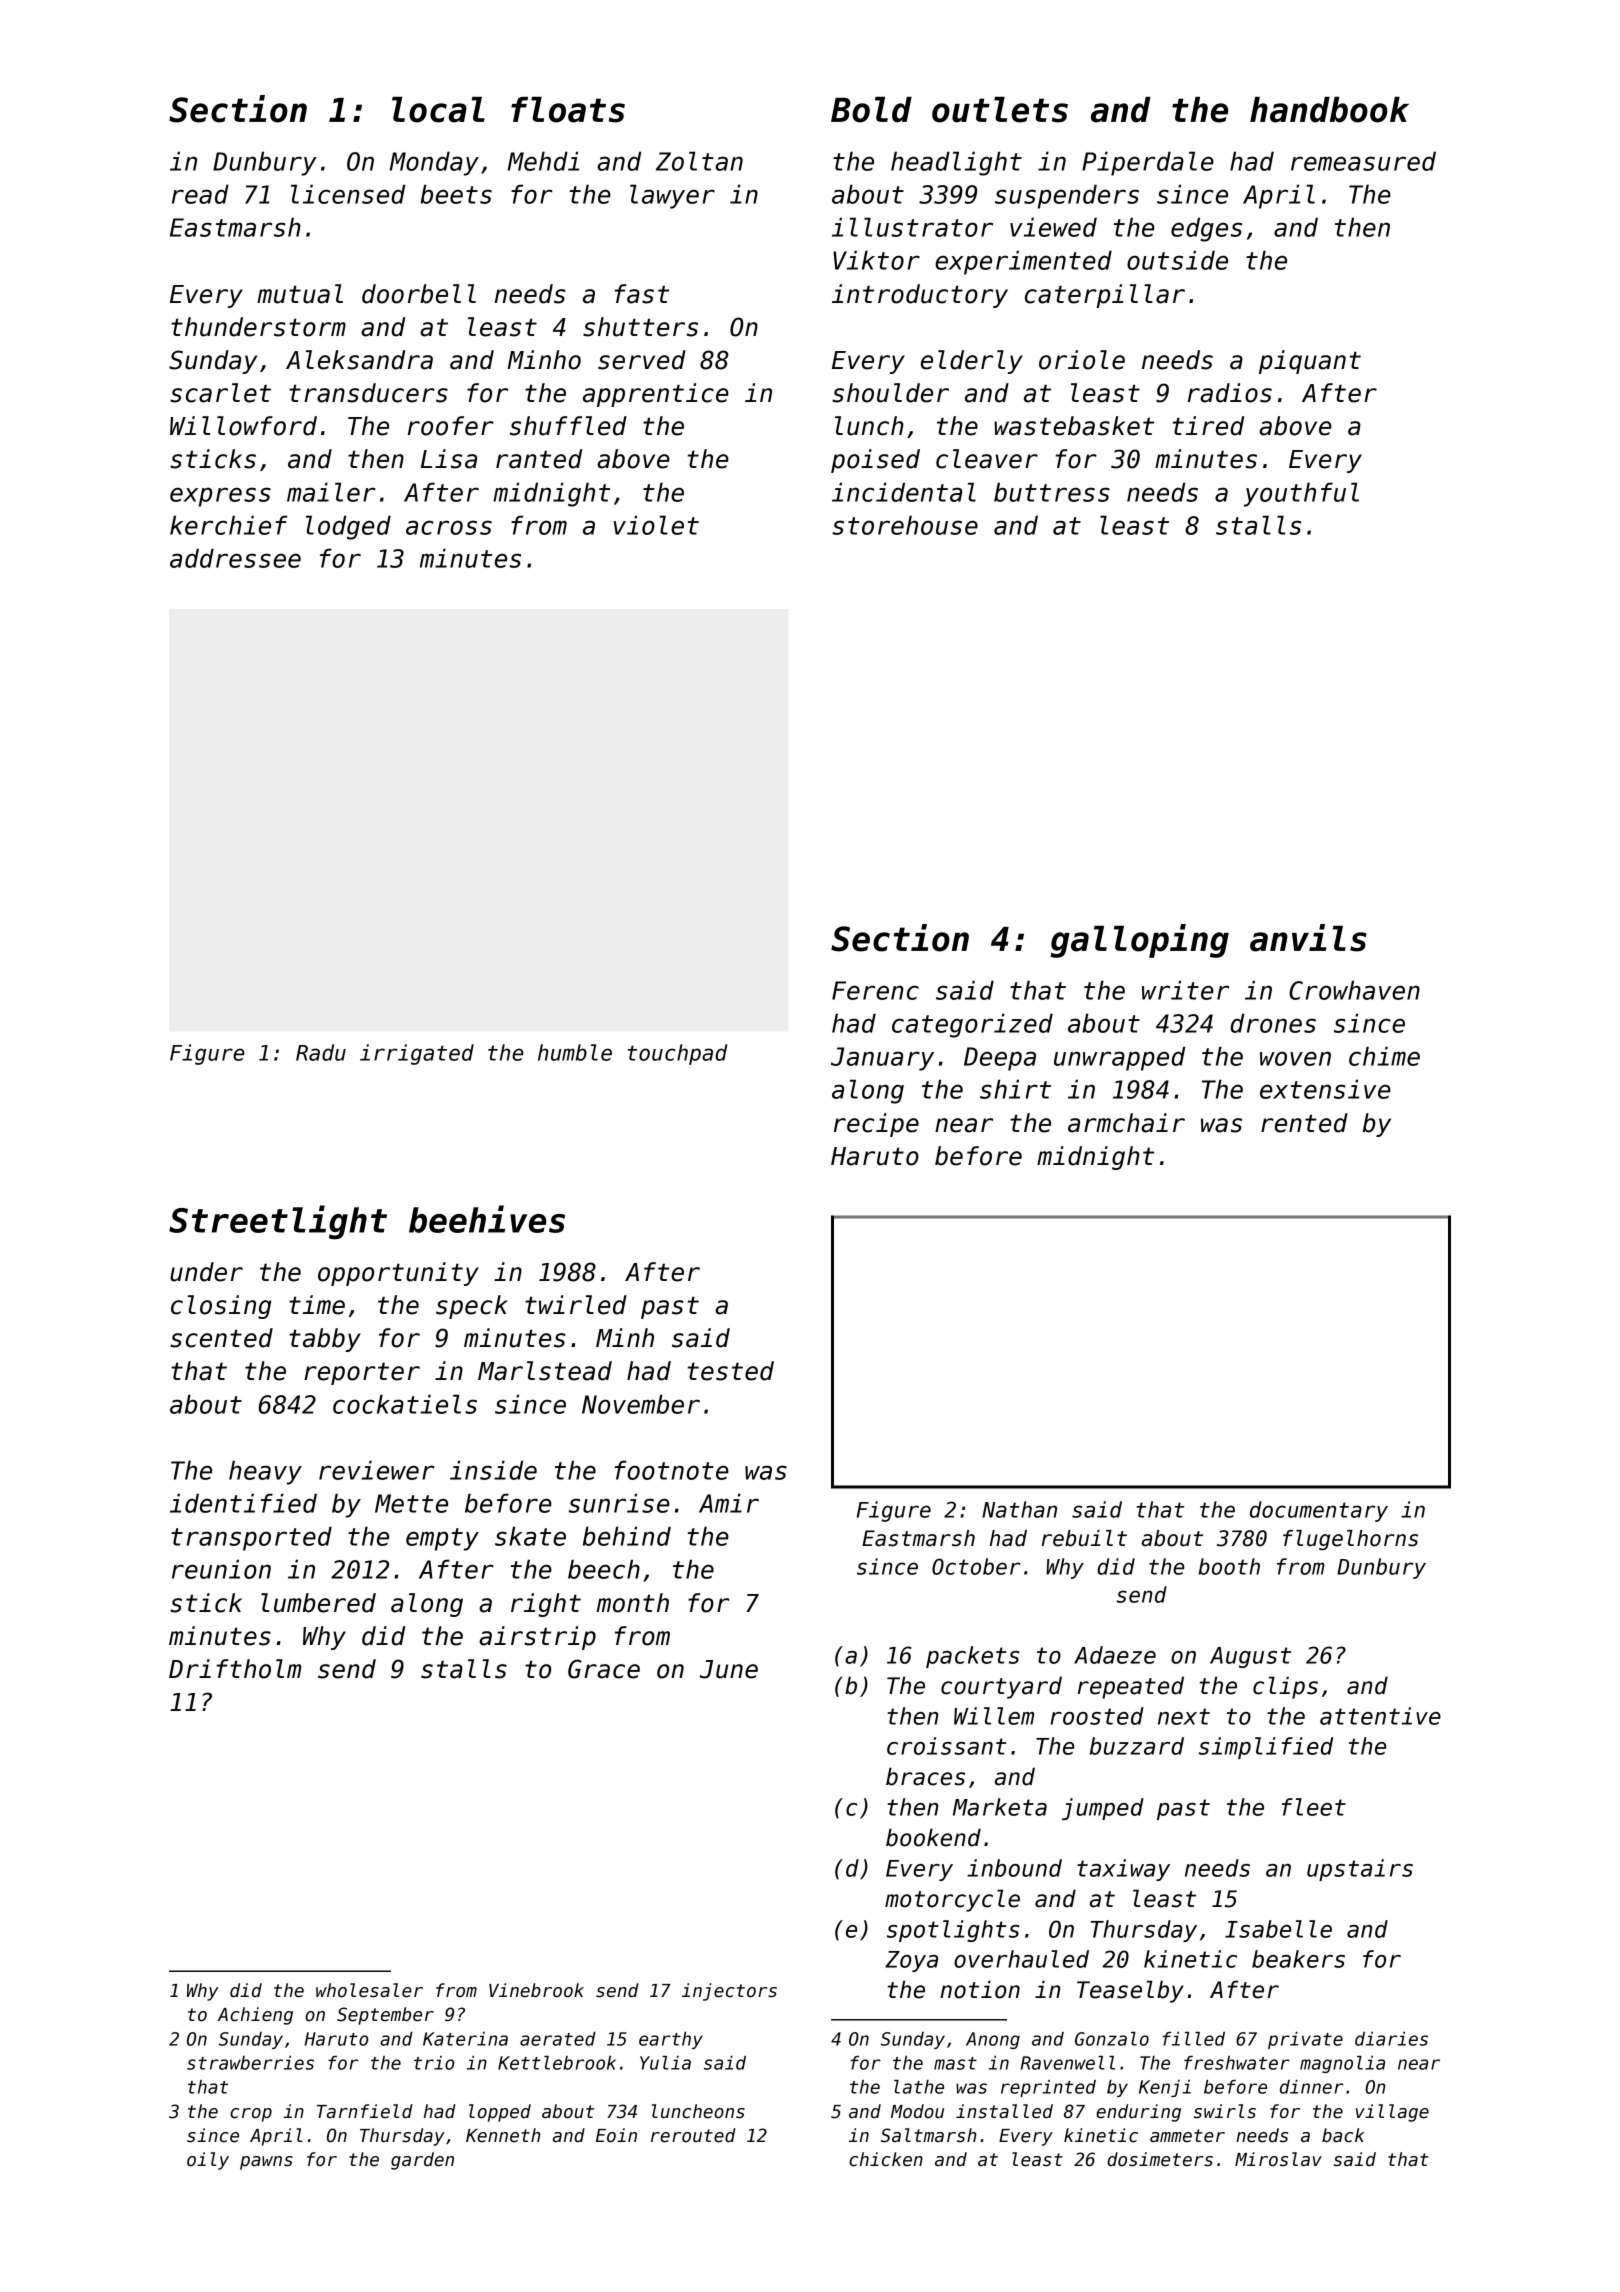 This page has width=1620, height=2292. What do you see at coordinates (1304, 1123) in the page?
I see `rented` at bounding box center [1304, 1123].
